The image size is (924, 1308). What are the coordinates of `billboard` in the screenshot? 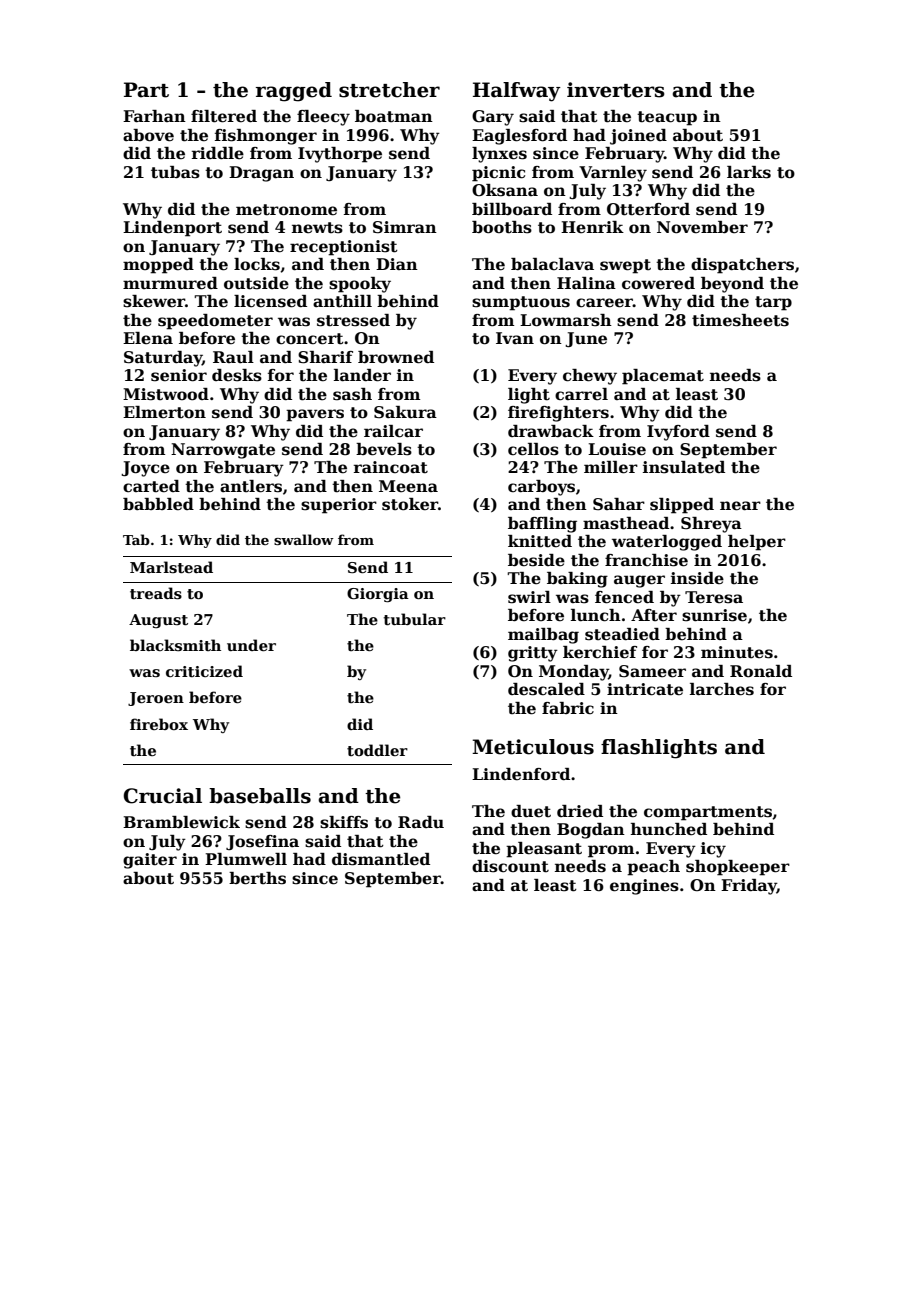 It's located at (512, 209).
